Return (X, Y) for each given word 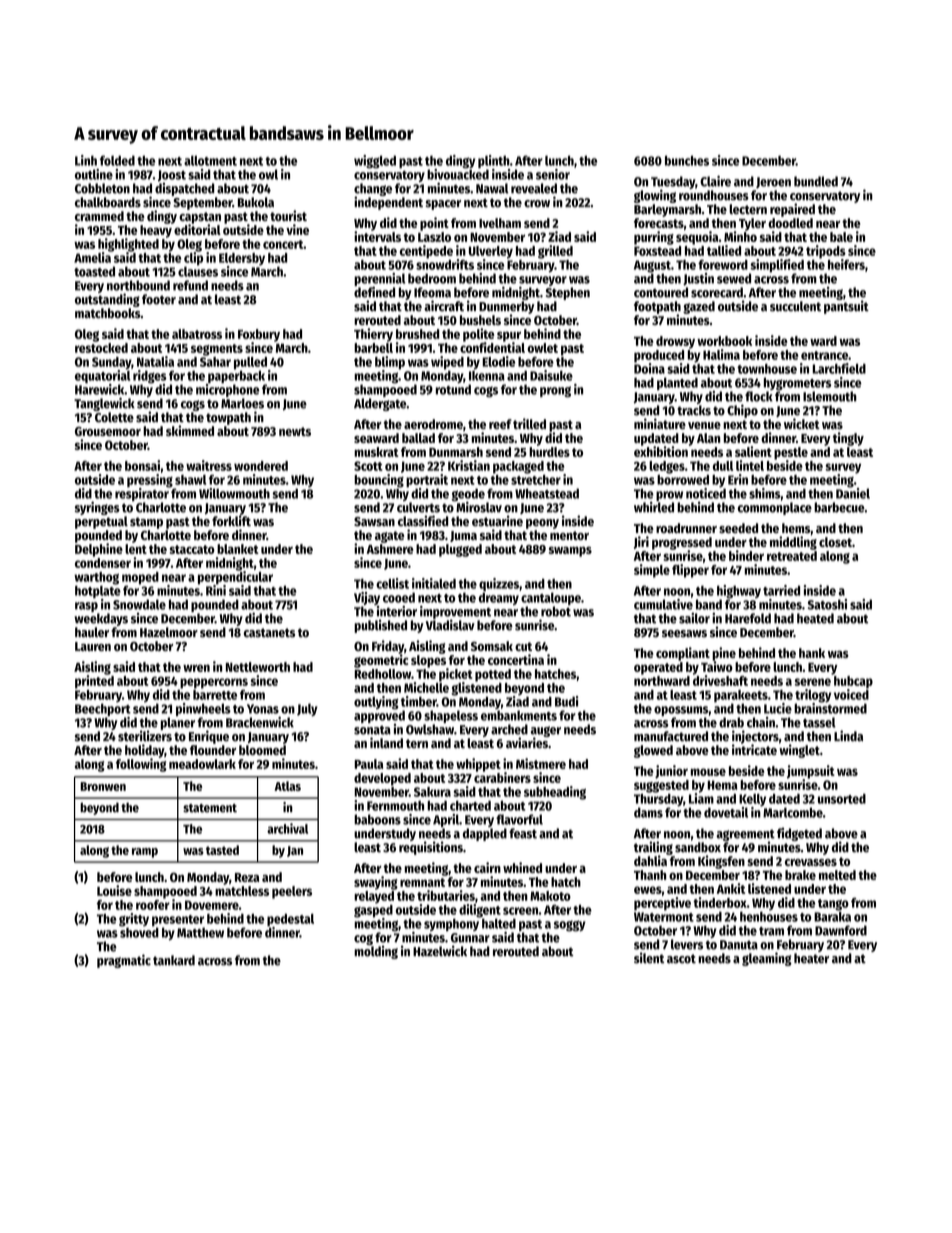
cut (523, 646)
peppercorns (214, 683)
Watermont (664, 917)
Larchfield (839, 368)
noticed (706, 493)
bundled (816, 181)
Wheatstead (547, 493)
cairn (487, 867)
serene (813, 682)
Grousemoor (108, 431)
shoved (139, 932)
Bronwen (103, 786)
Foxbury (259, 335)
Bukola (256, 202)
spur (509, 337)
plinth (494, 161)
